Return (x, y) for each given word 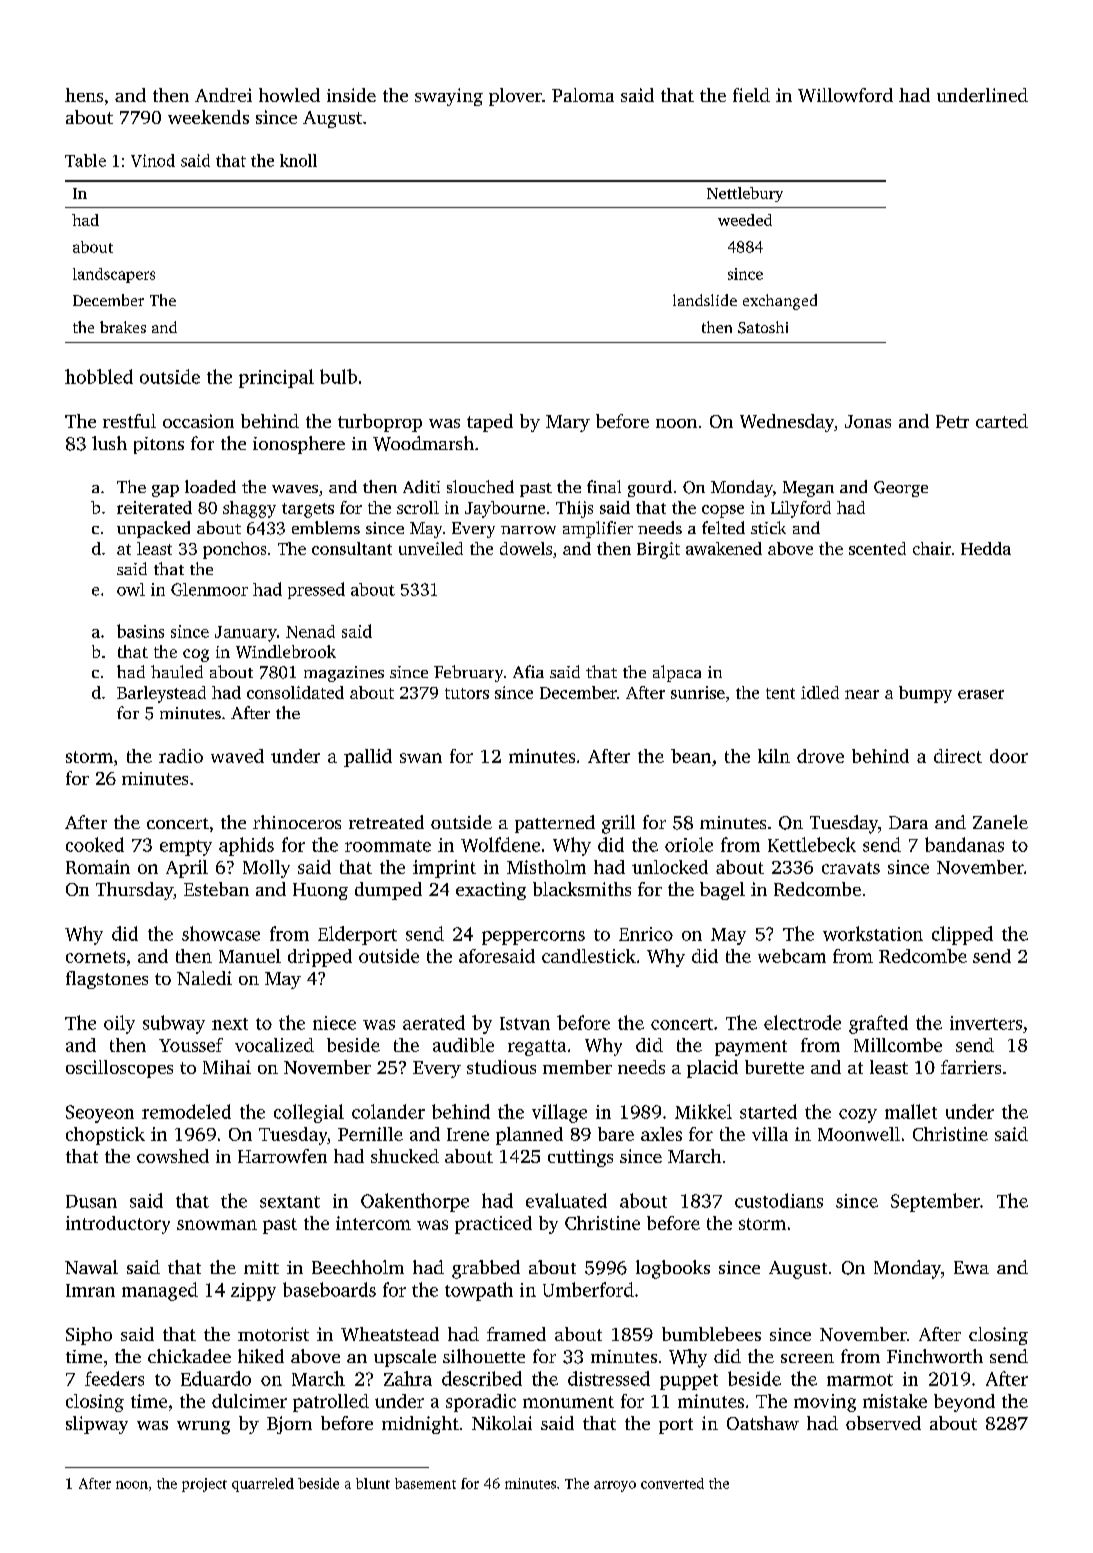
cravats (851, 868)
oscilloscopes (119, 1069)
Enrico (646, 934)
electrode (802, 1022)
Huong (320, 891)
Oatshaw (763, 1423)
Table (85, 160)
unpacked (153, 529)
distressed (609, 1378)
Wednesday (787, 423)
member (577, 1067)
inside (351, 95)
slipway (97, 1425)
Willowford (845, 95)
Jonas (868, 421)
